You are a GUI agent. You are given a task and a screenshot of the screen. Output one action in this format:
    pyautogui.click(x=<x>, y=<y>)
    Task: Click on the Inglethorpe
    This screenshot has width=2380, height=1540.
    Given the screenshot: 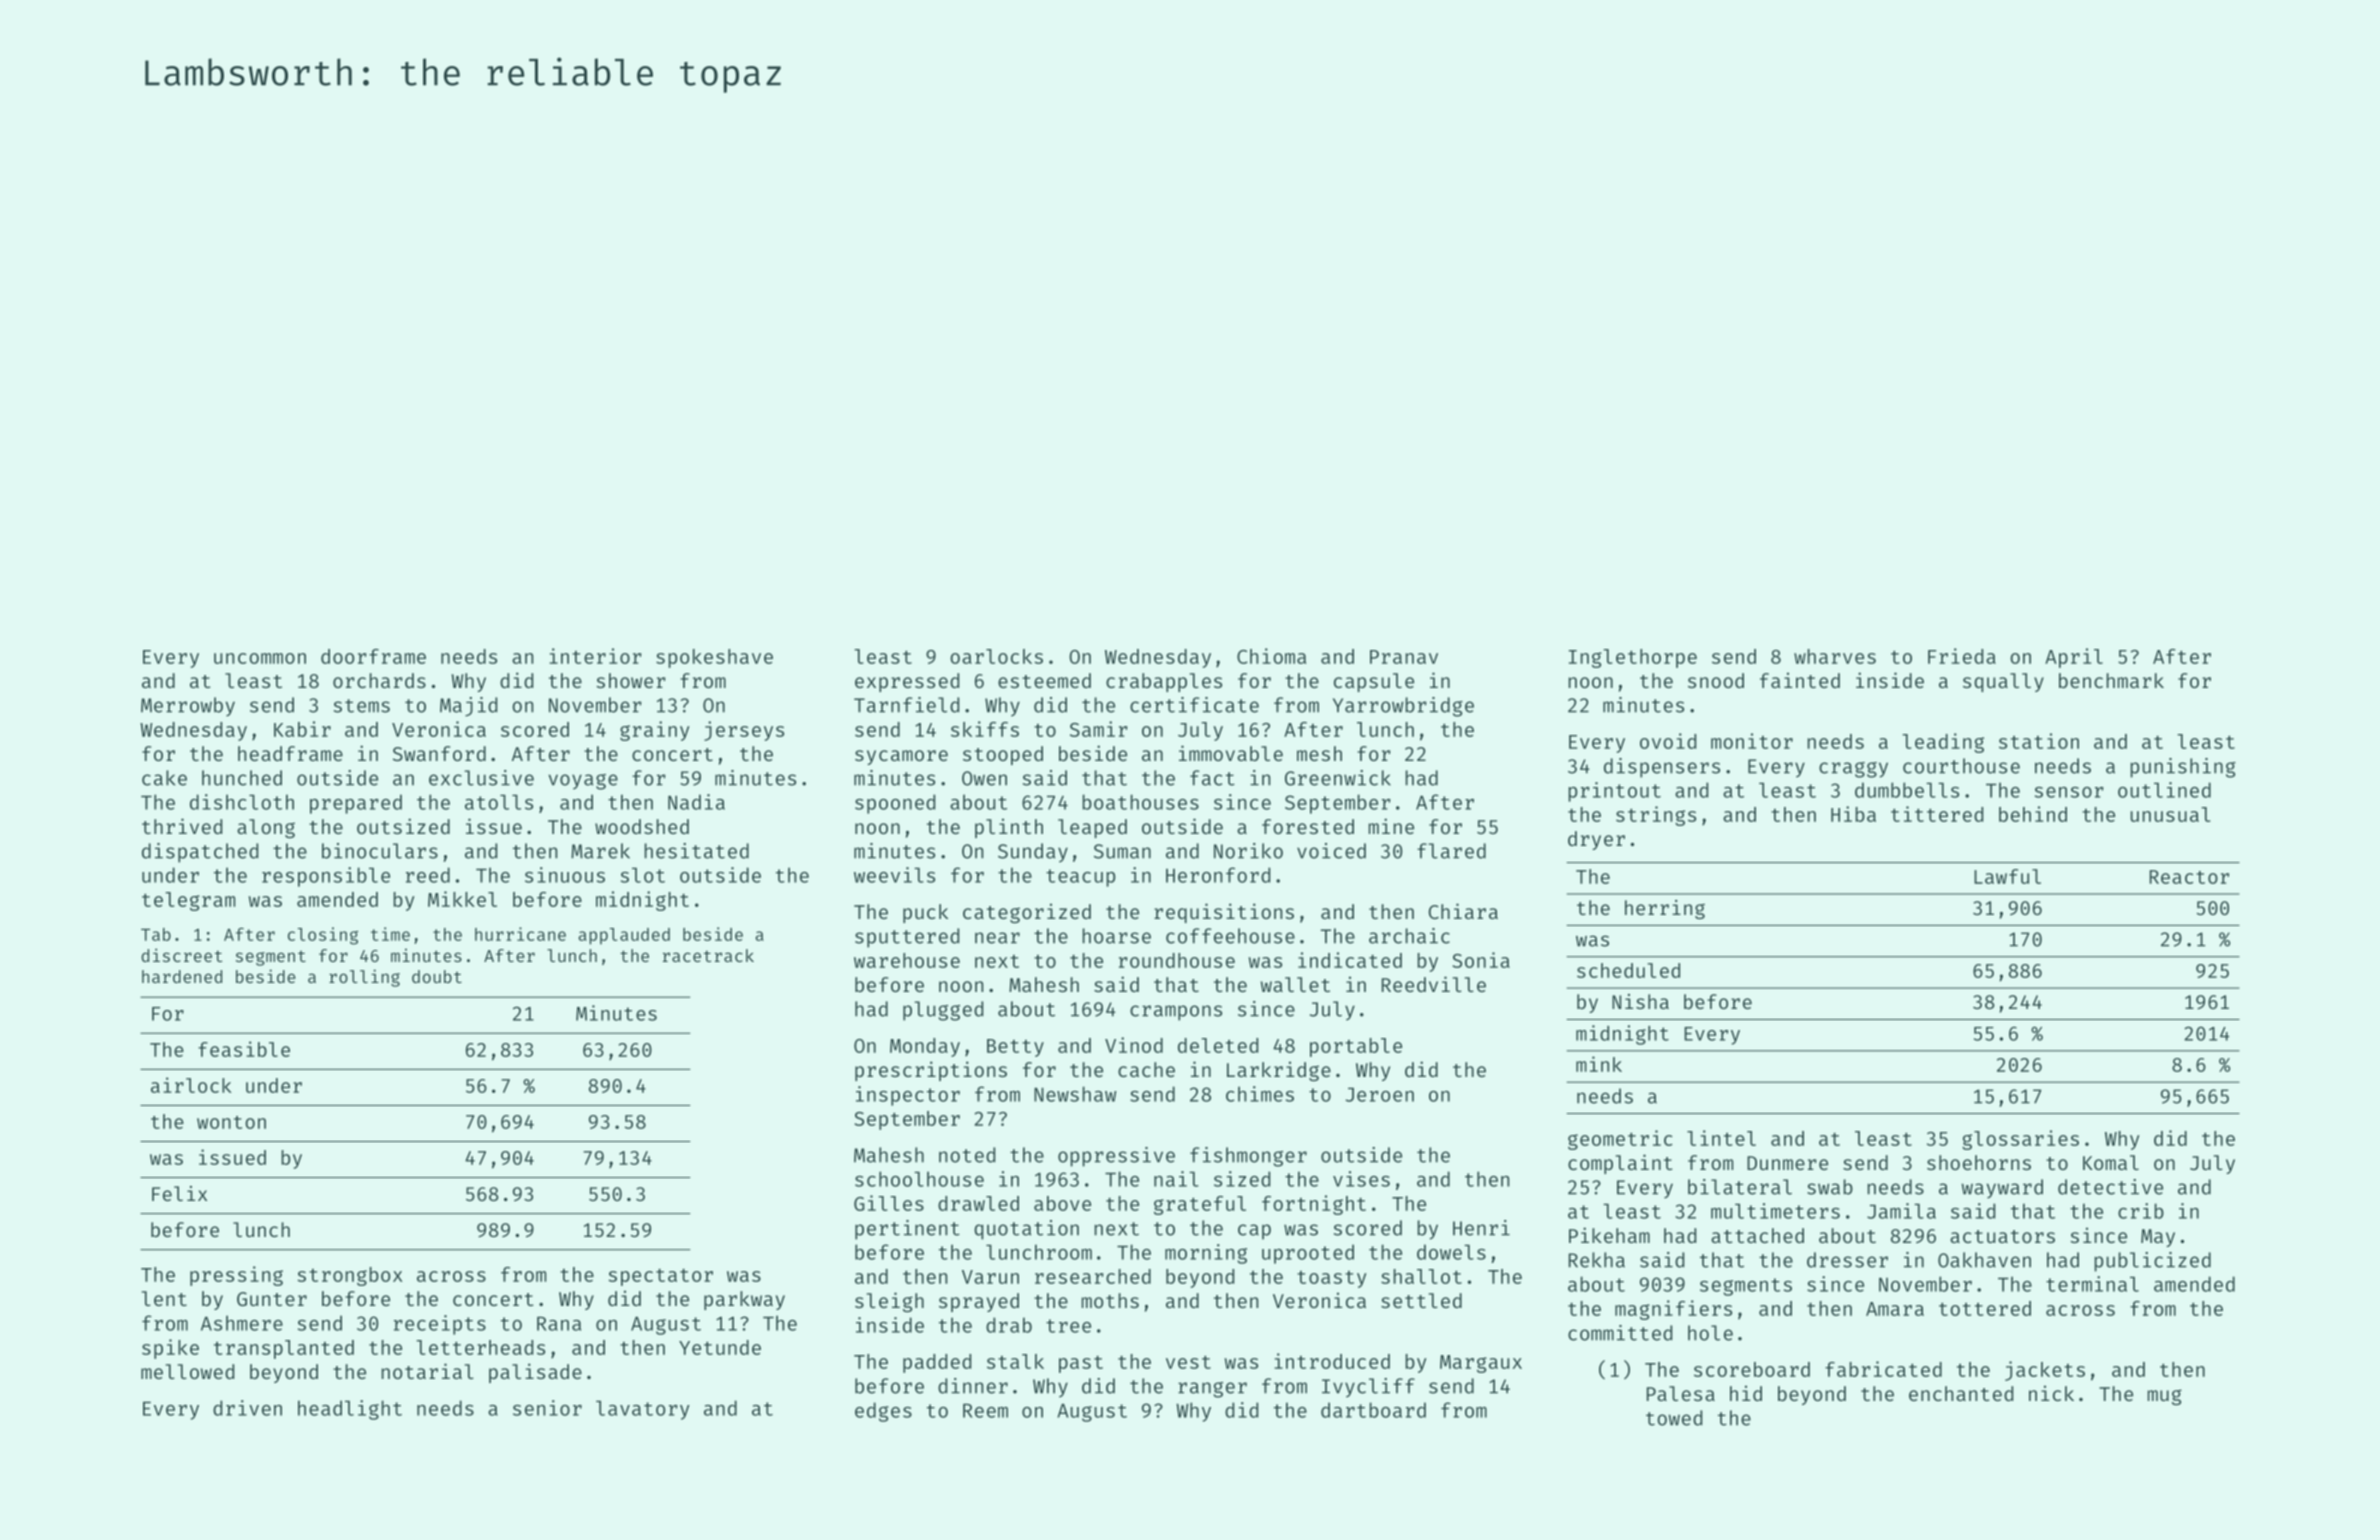 What is the action you would take?
    pyautogui.click(x=1633, y=658)
